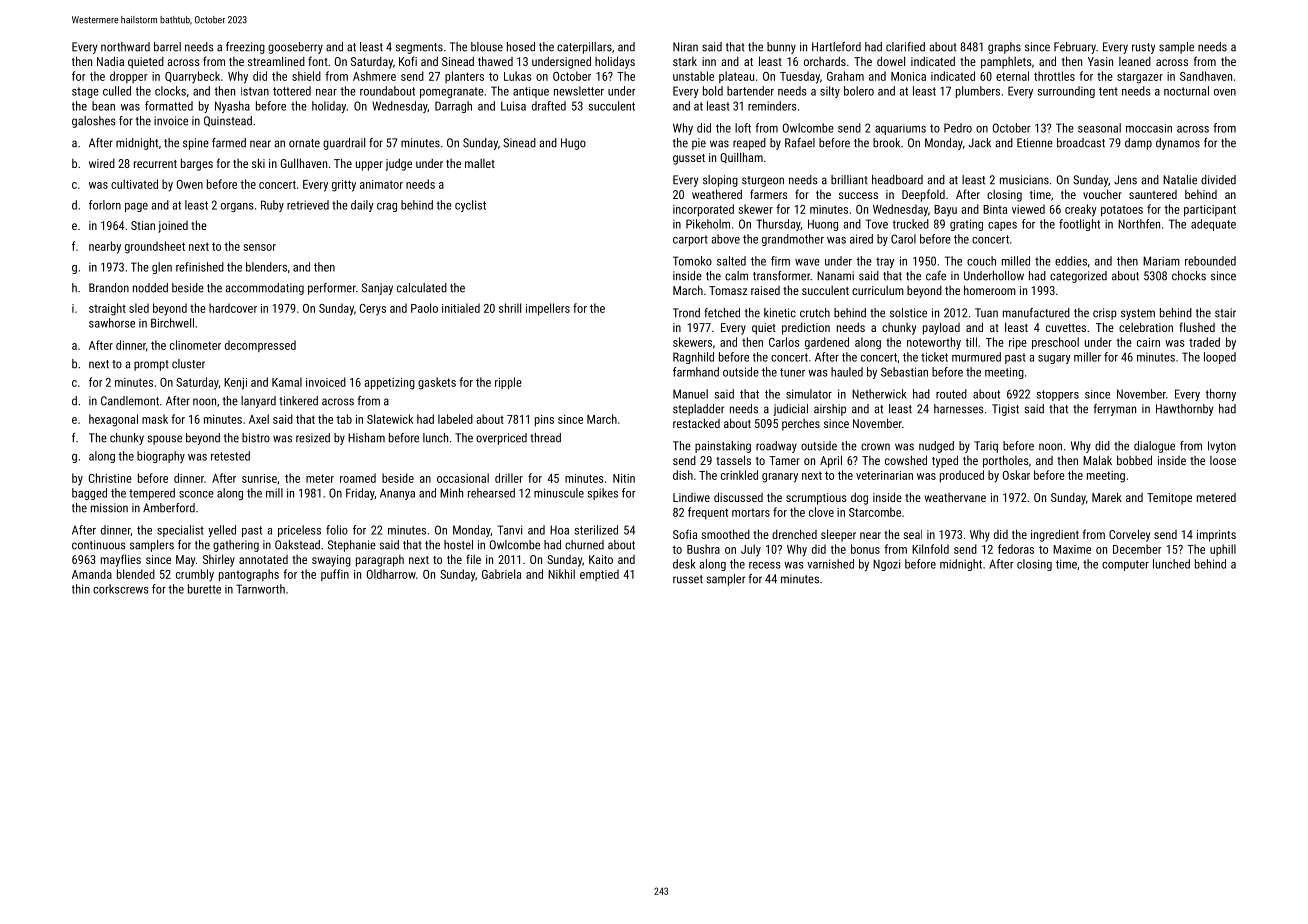 Image resolution: width=1308 pixels, height=924 pixels. I want to click on Stephanie, so click(352, 546).
